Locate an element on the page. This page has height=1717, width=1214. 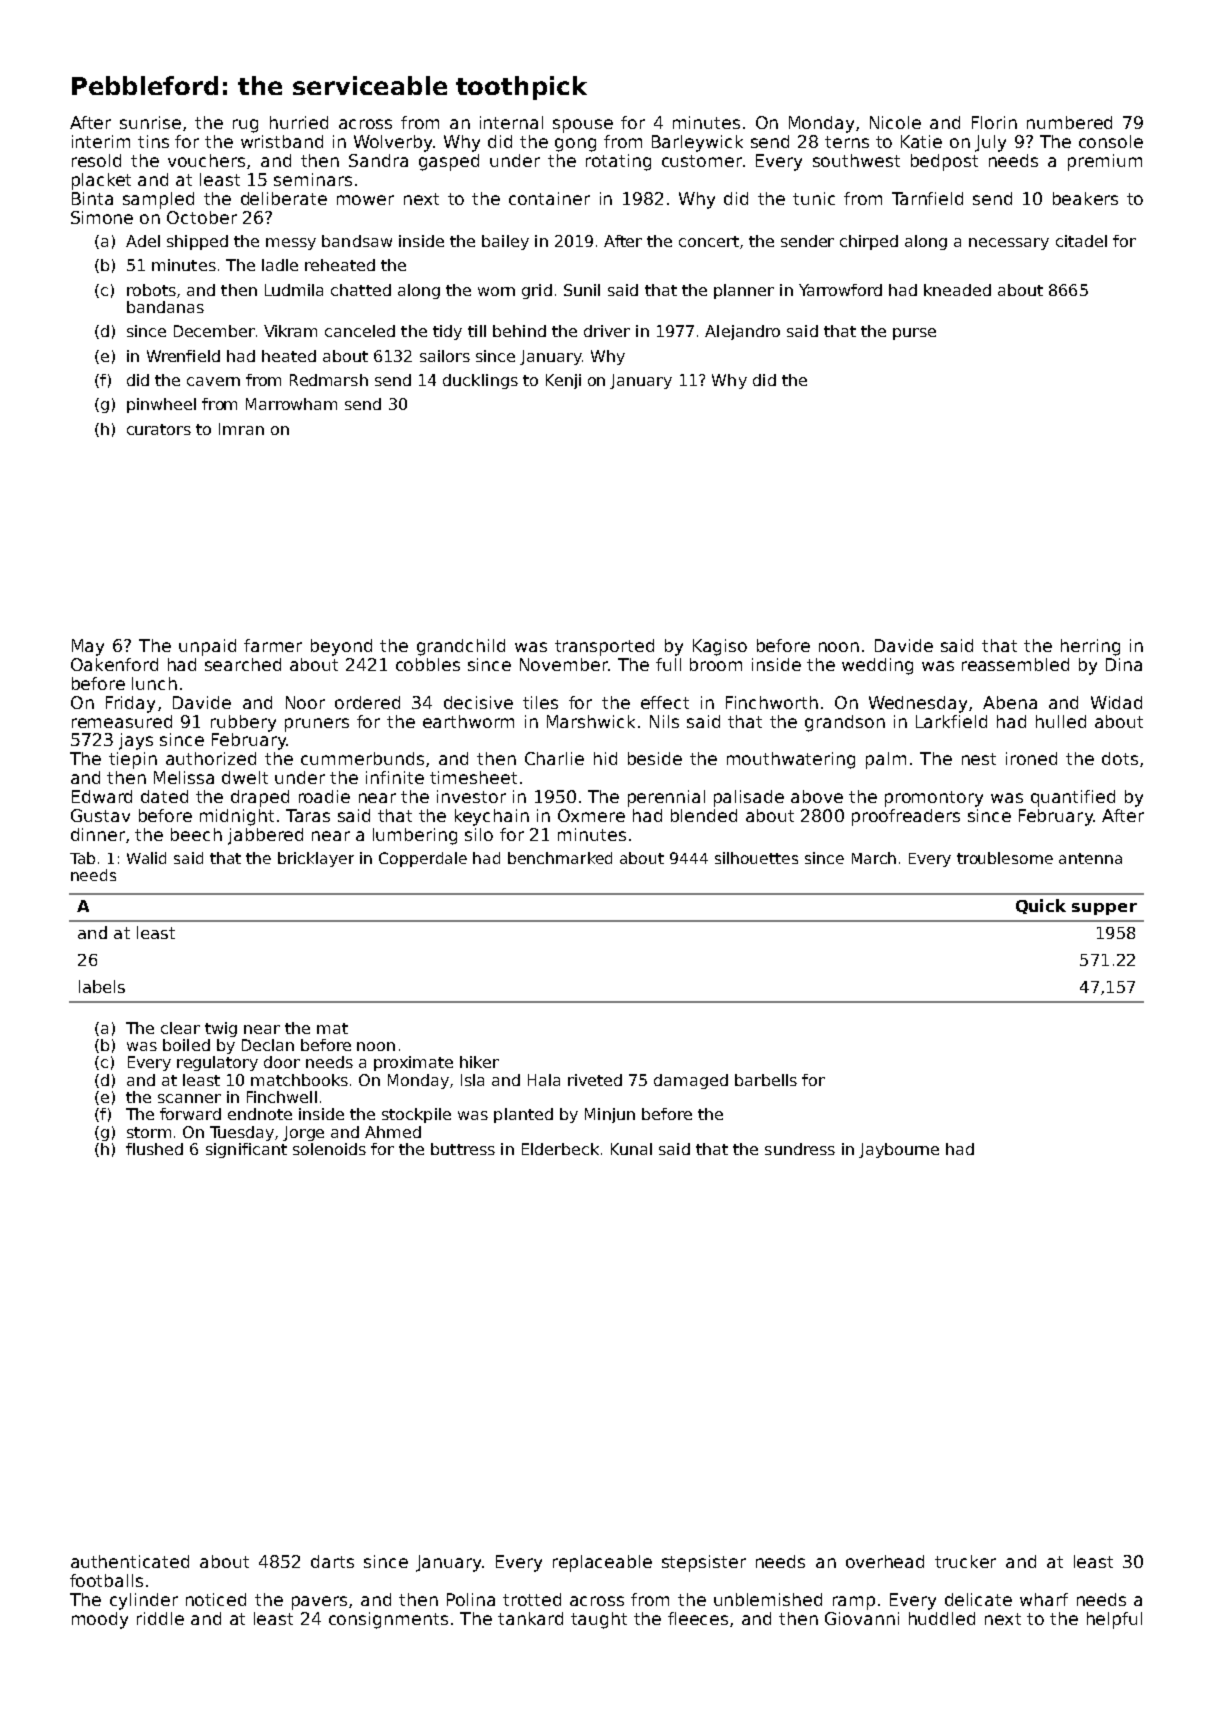
hurried is located at coordinates (299, 122).
